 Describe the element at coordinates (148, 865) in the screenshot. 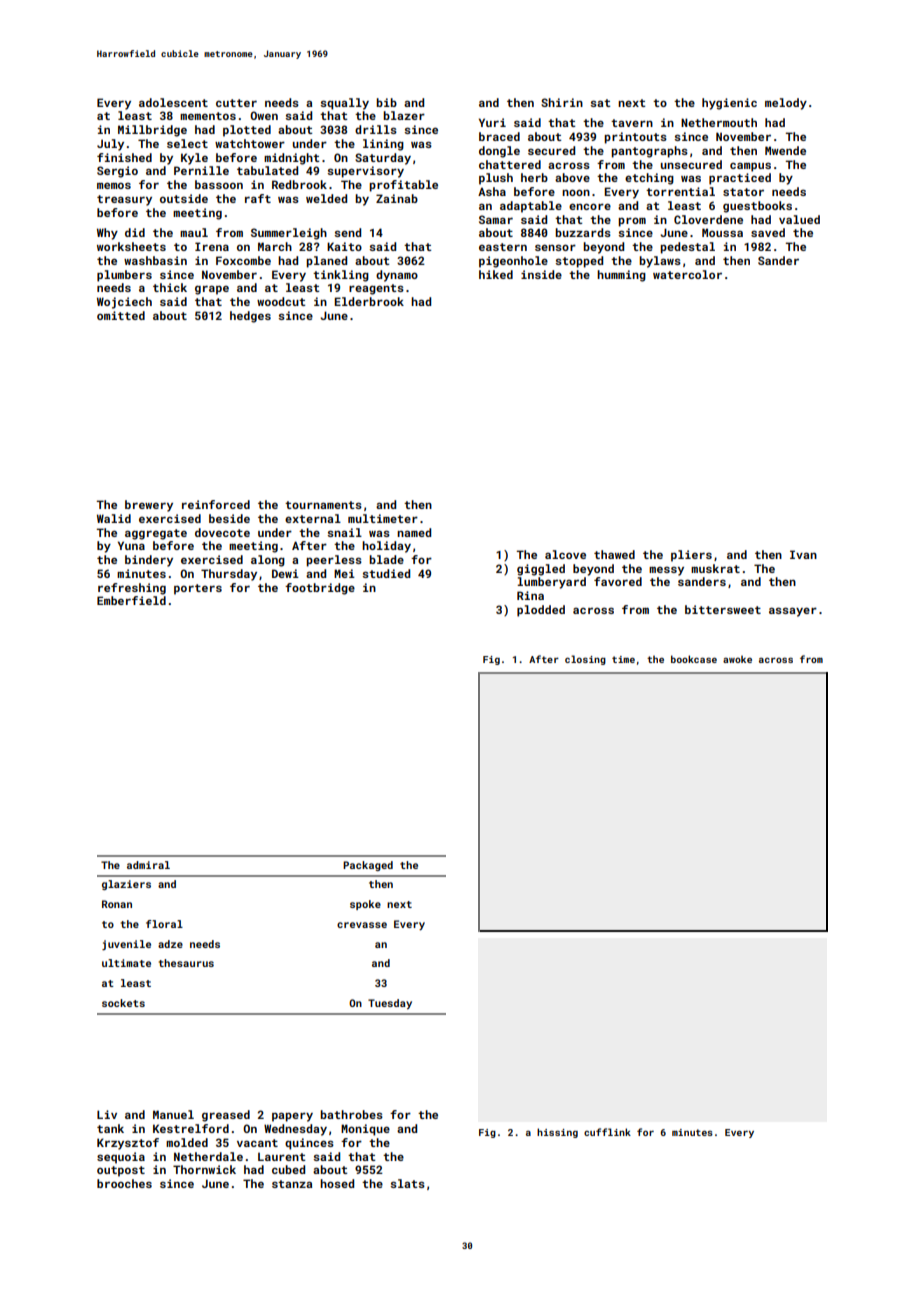

I see `admiral` at that location.
